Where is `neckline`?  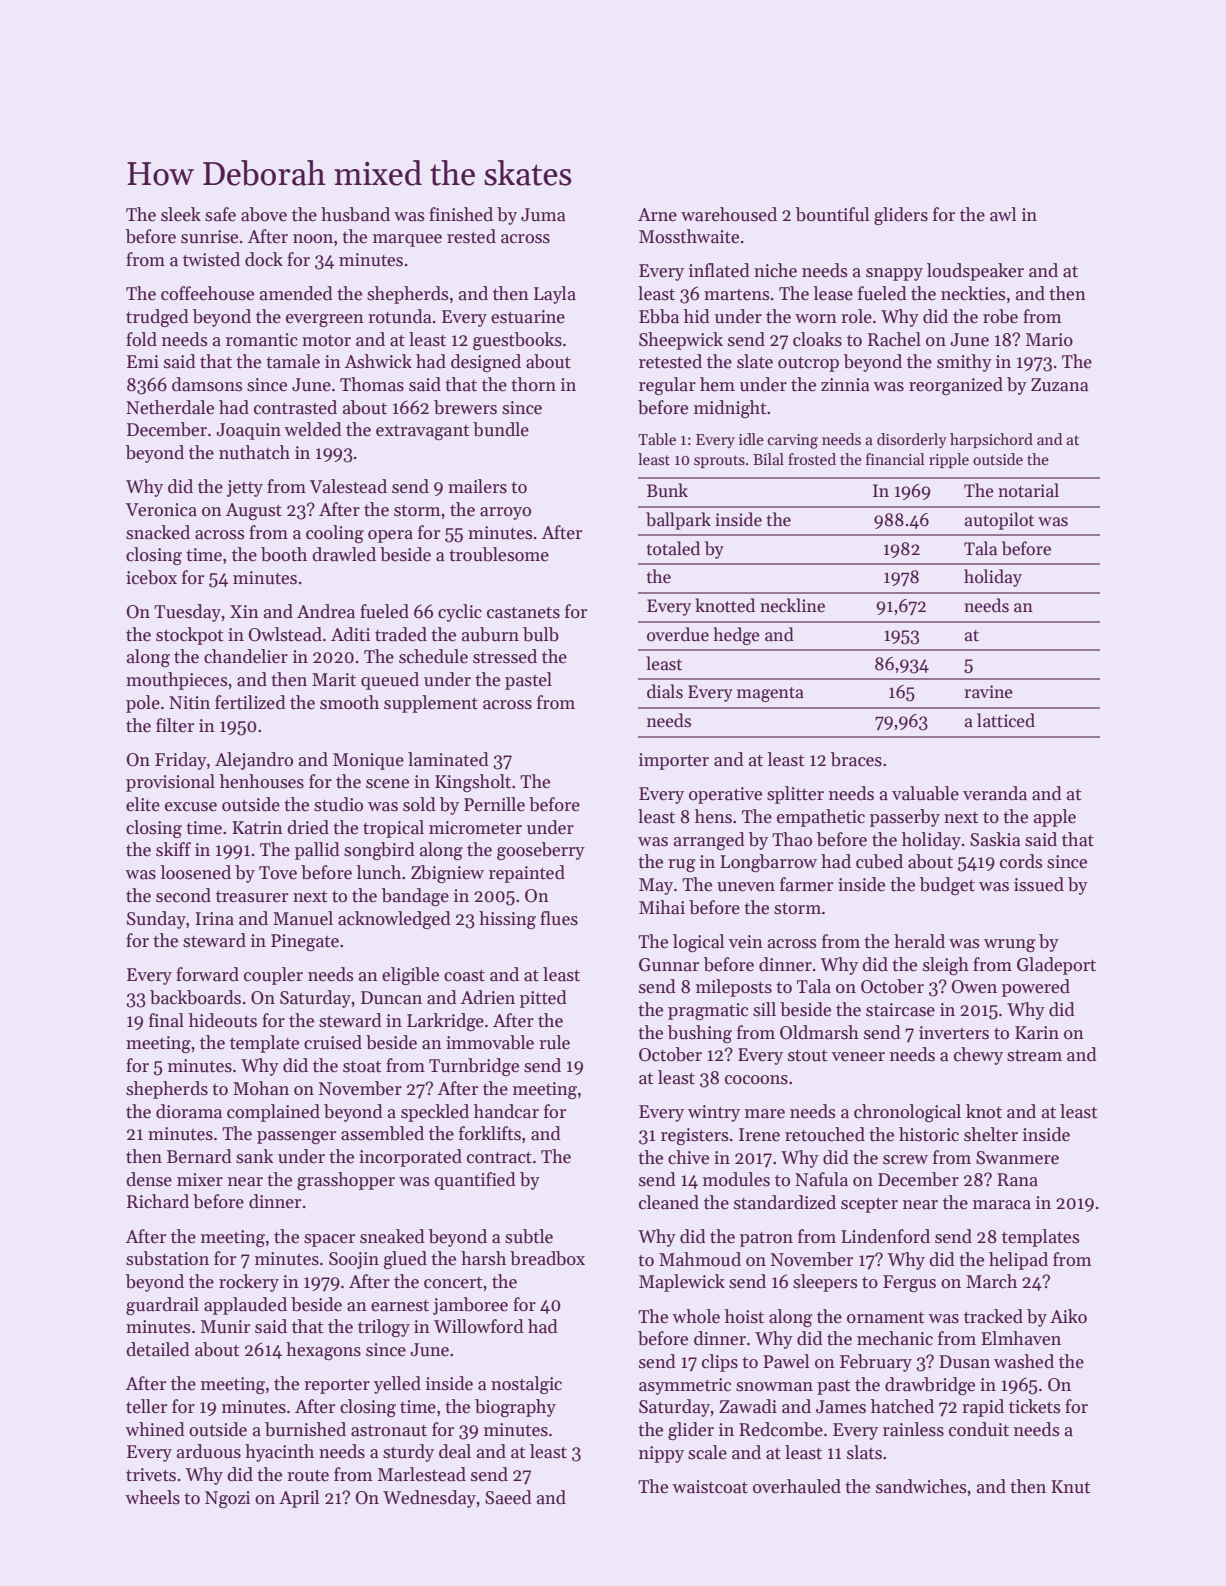 neckline is located at coordinates (792, 605).
